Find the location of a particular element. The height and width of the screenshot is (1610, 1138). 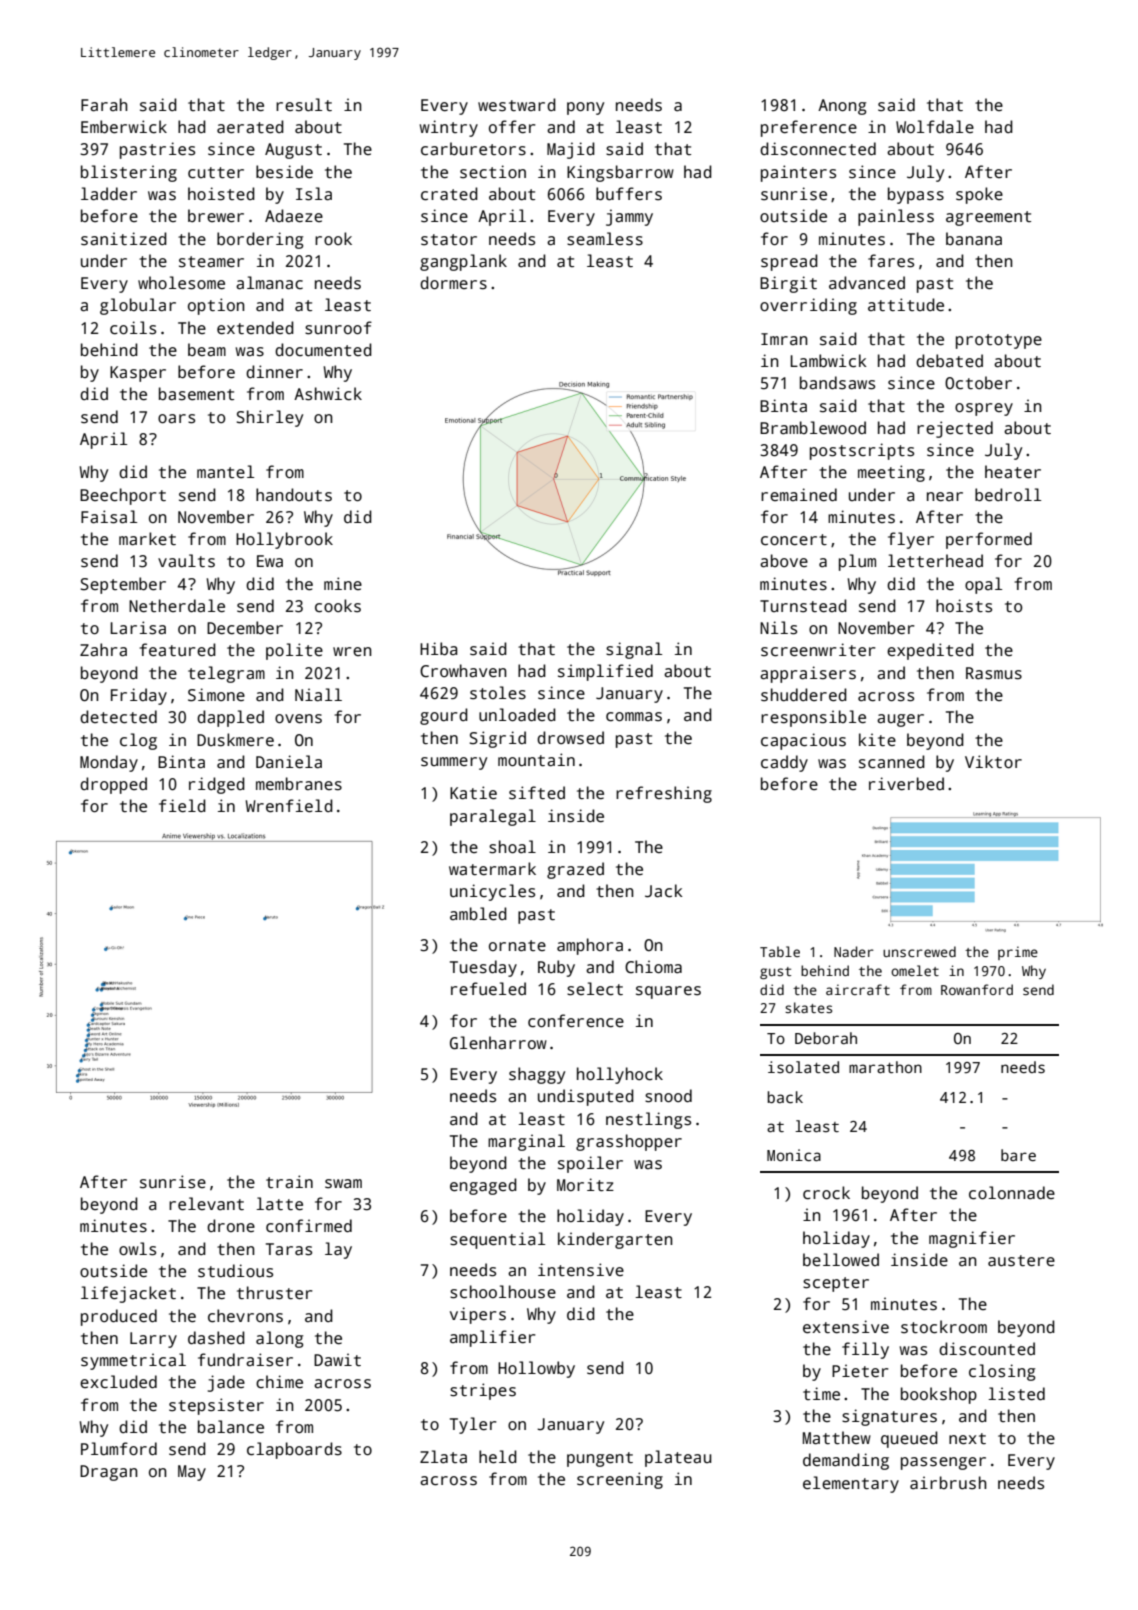

Wolfdale is located at coordinates (935, 126).
